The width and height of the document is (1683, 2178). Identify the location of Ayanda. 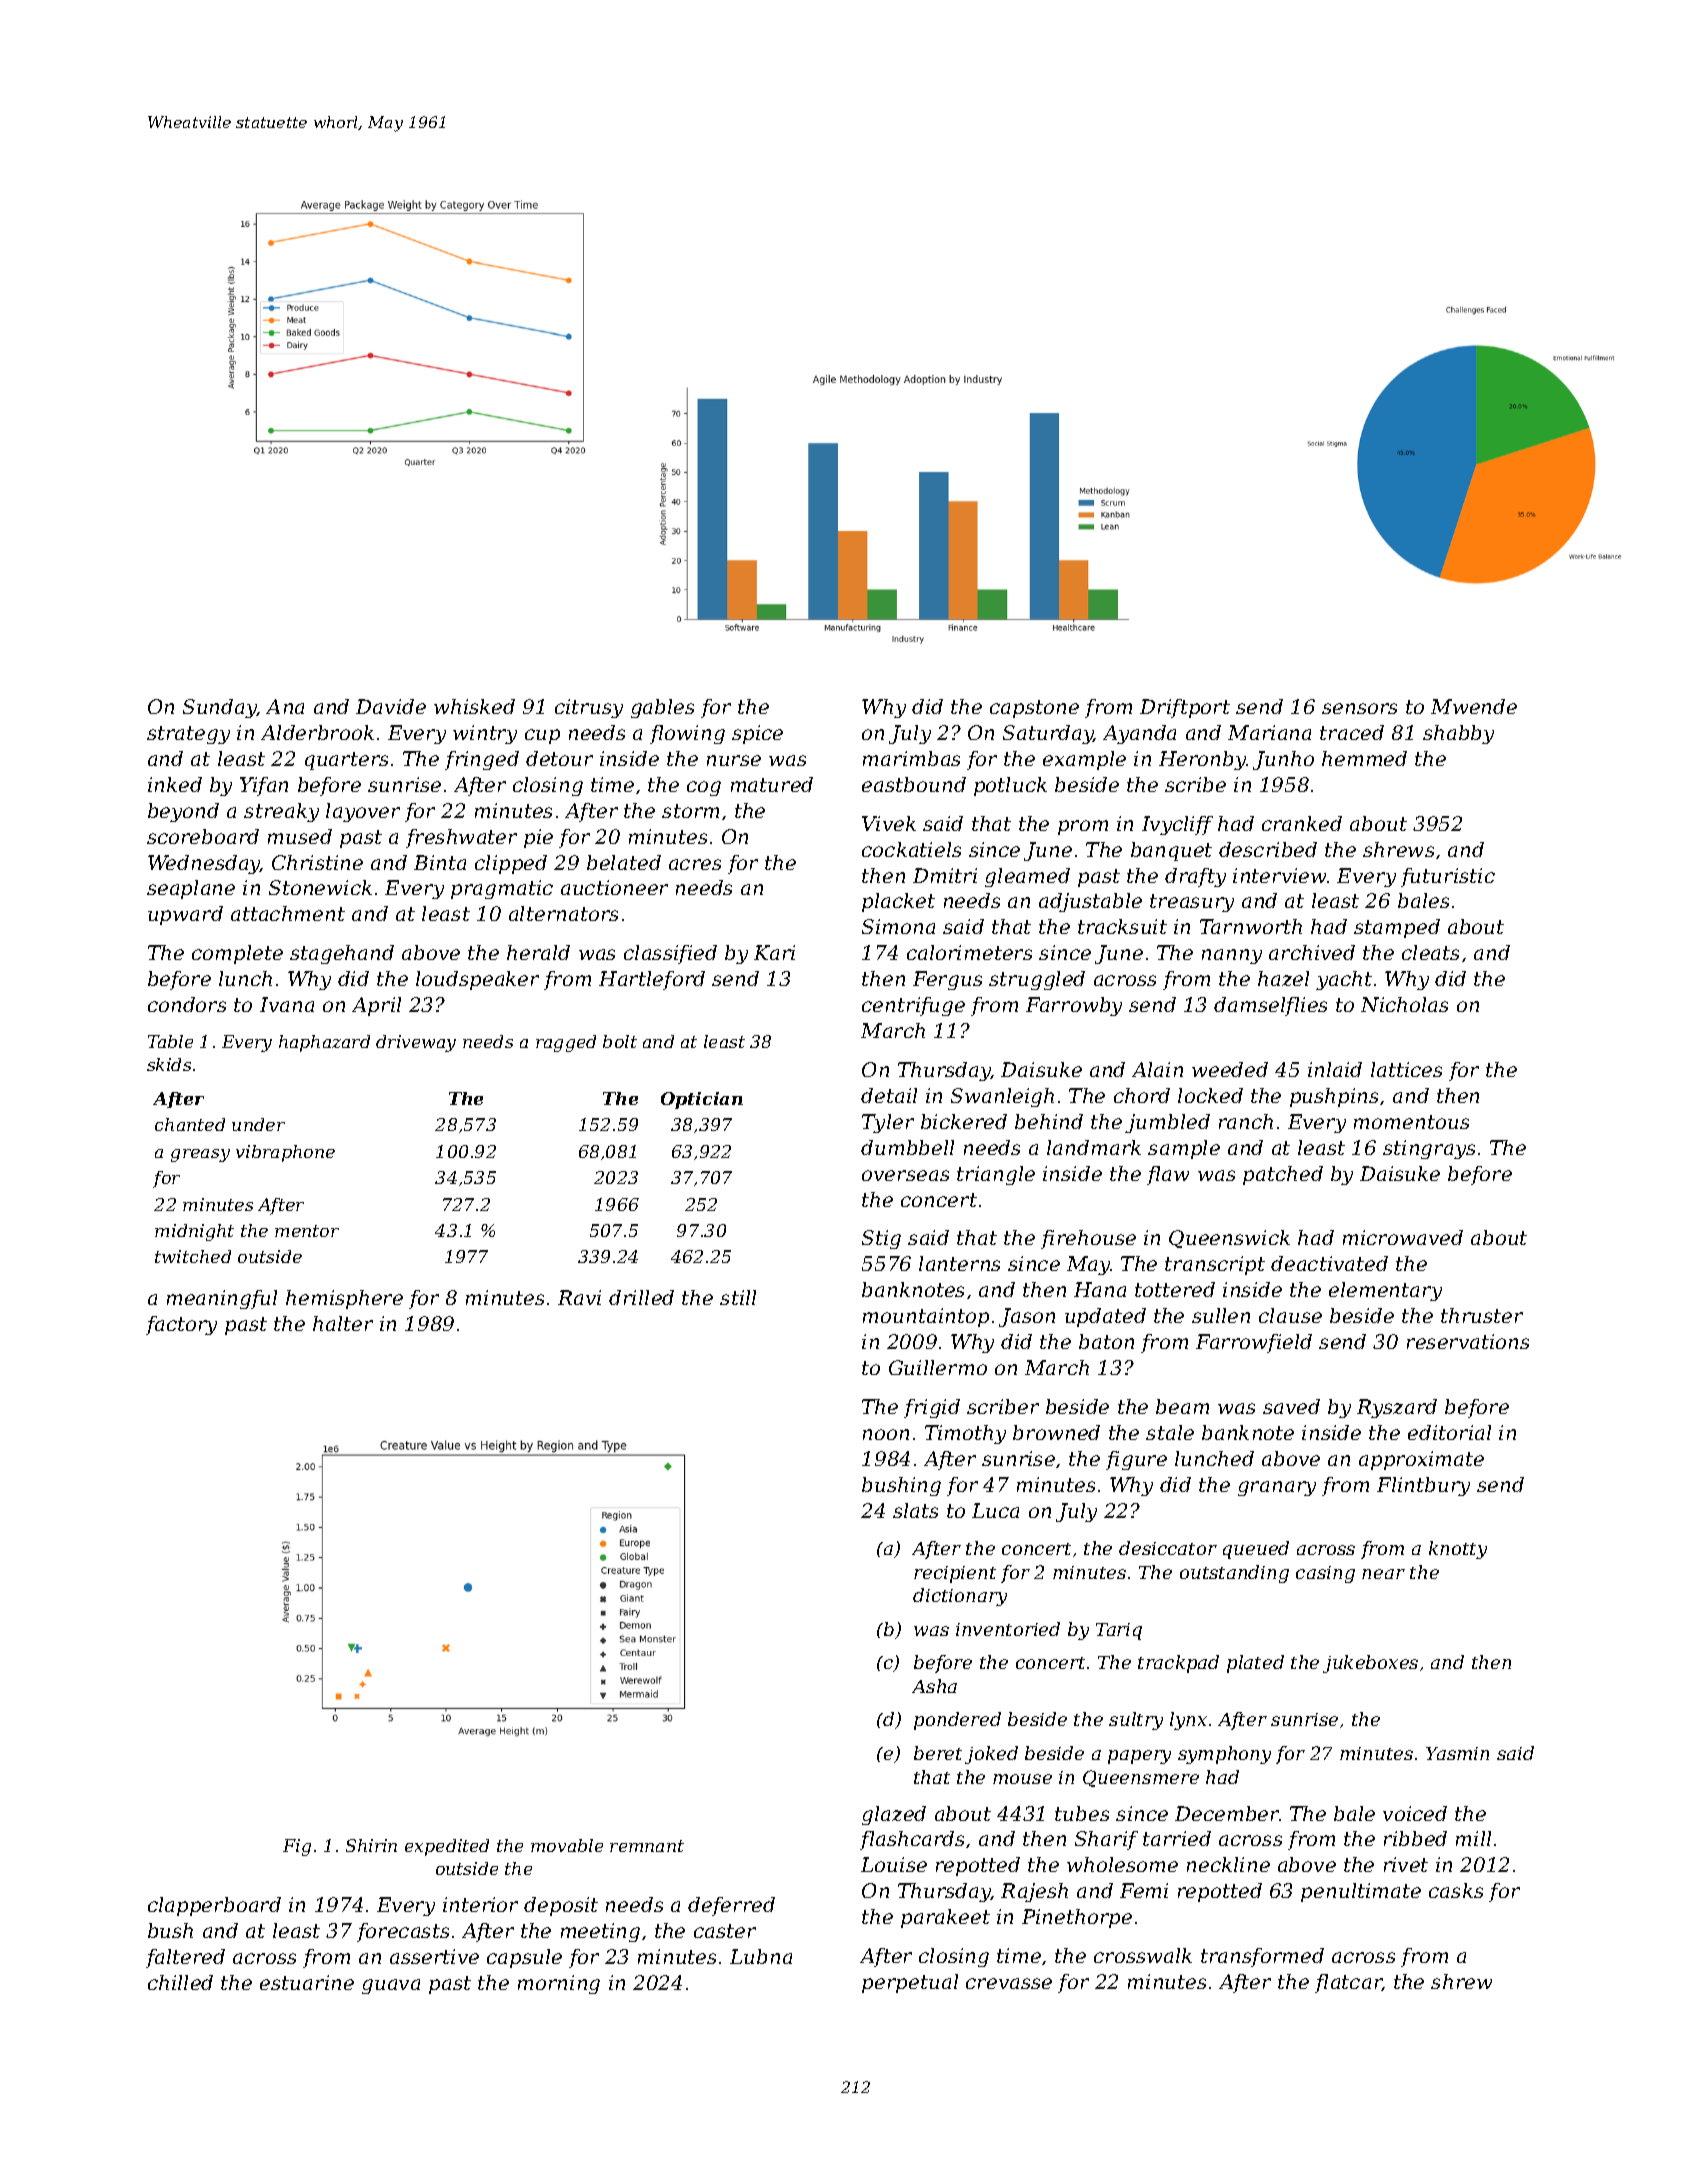
(1139, 734).
